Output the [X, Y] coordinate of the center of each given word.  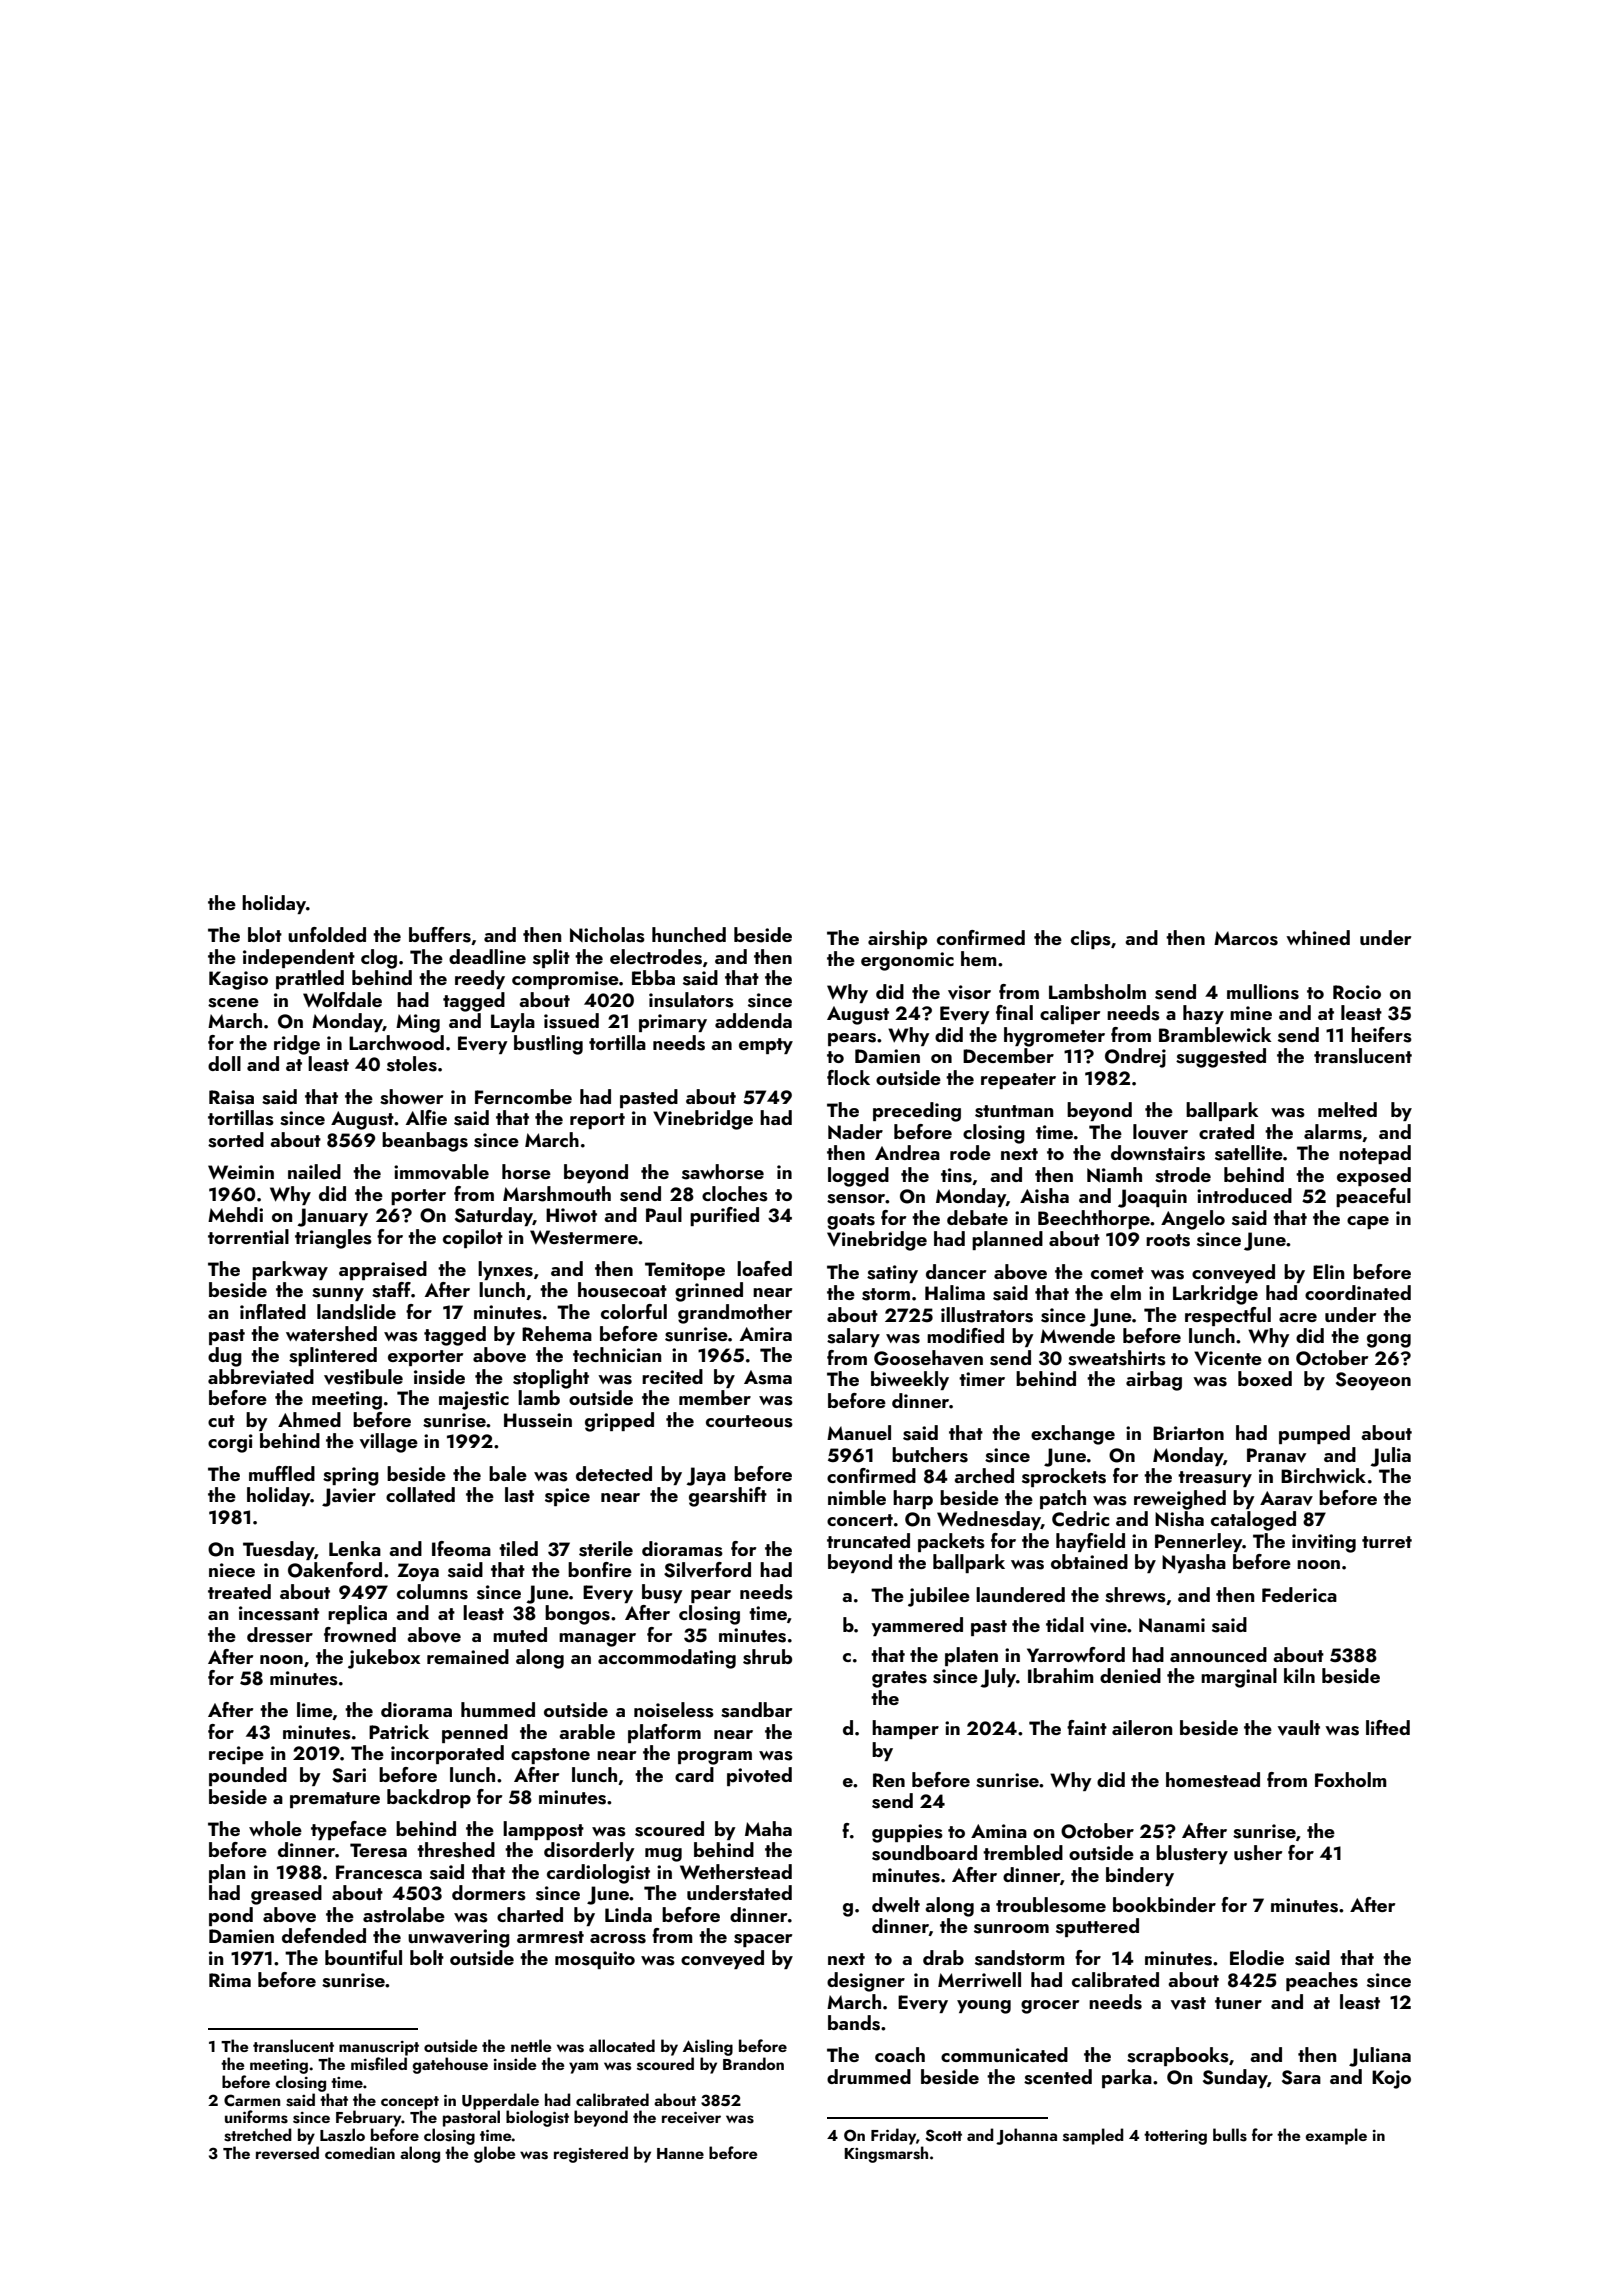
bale [508, 1473]
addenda [753, 1020]
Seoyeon [1373, 1381]
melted [1347, 1109]
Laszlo [342, 2135]
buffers [440, 935]
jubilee [939, 1597]
